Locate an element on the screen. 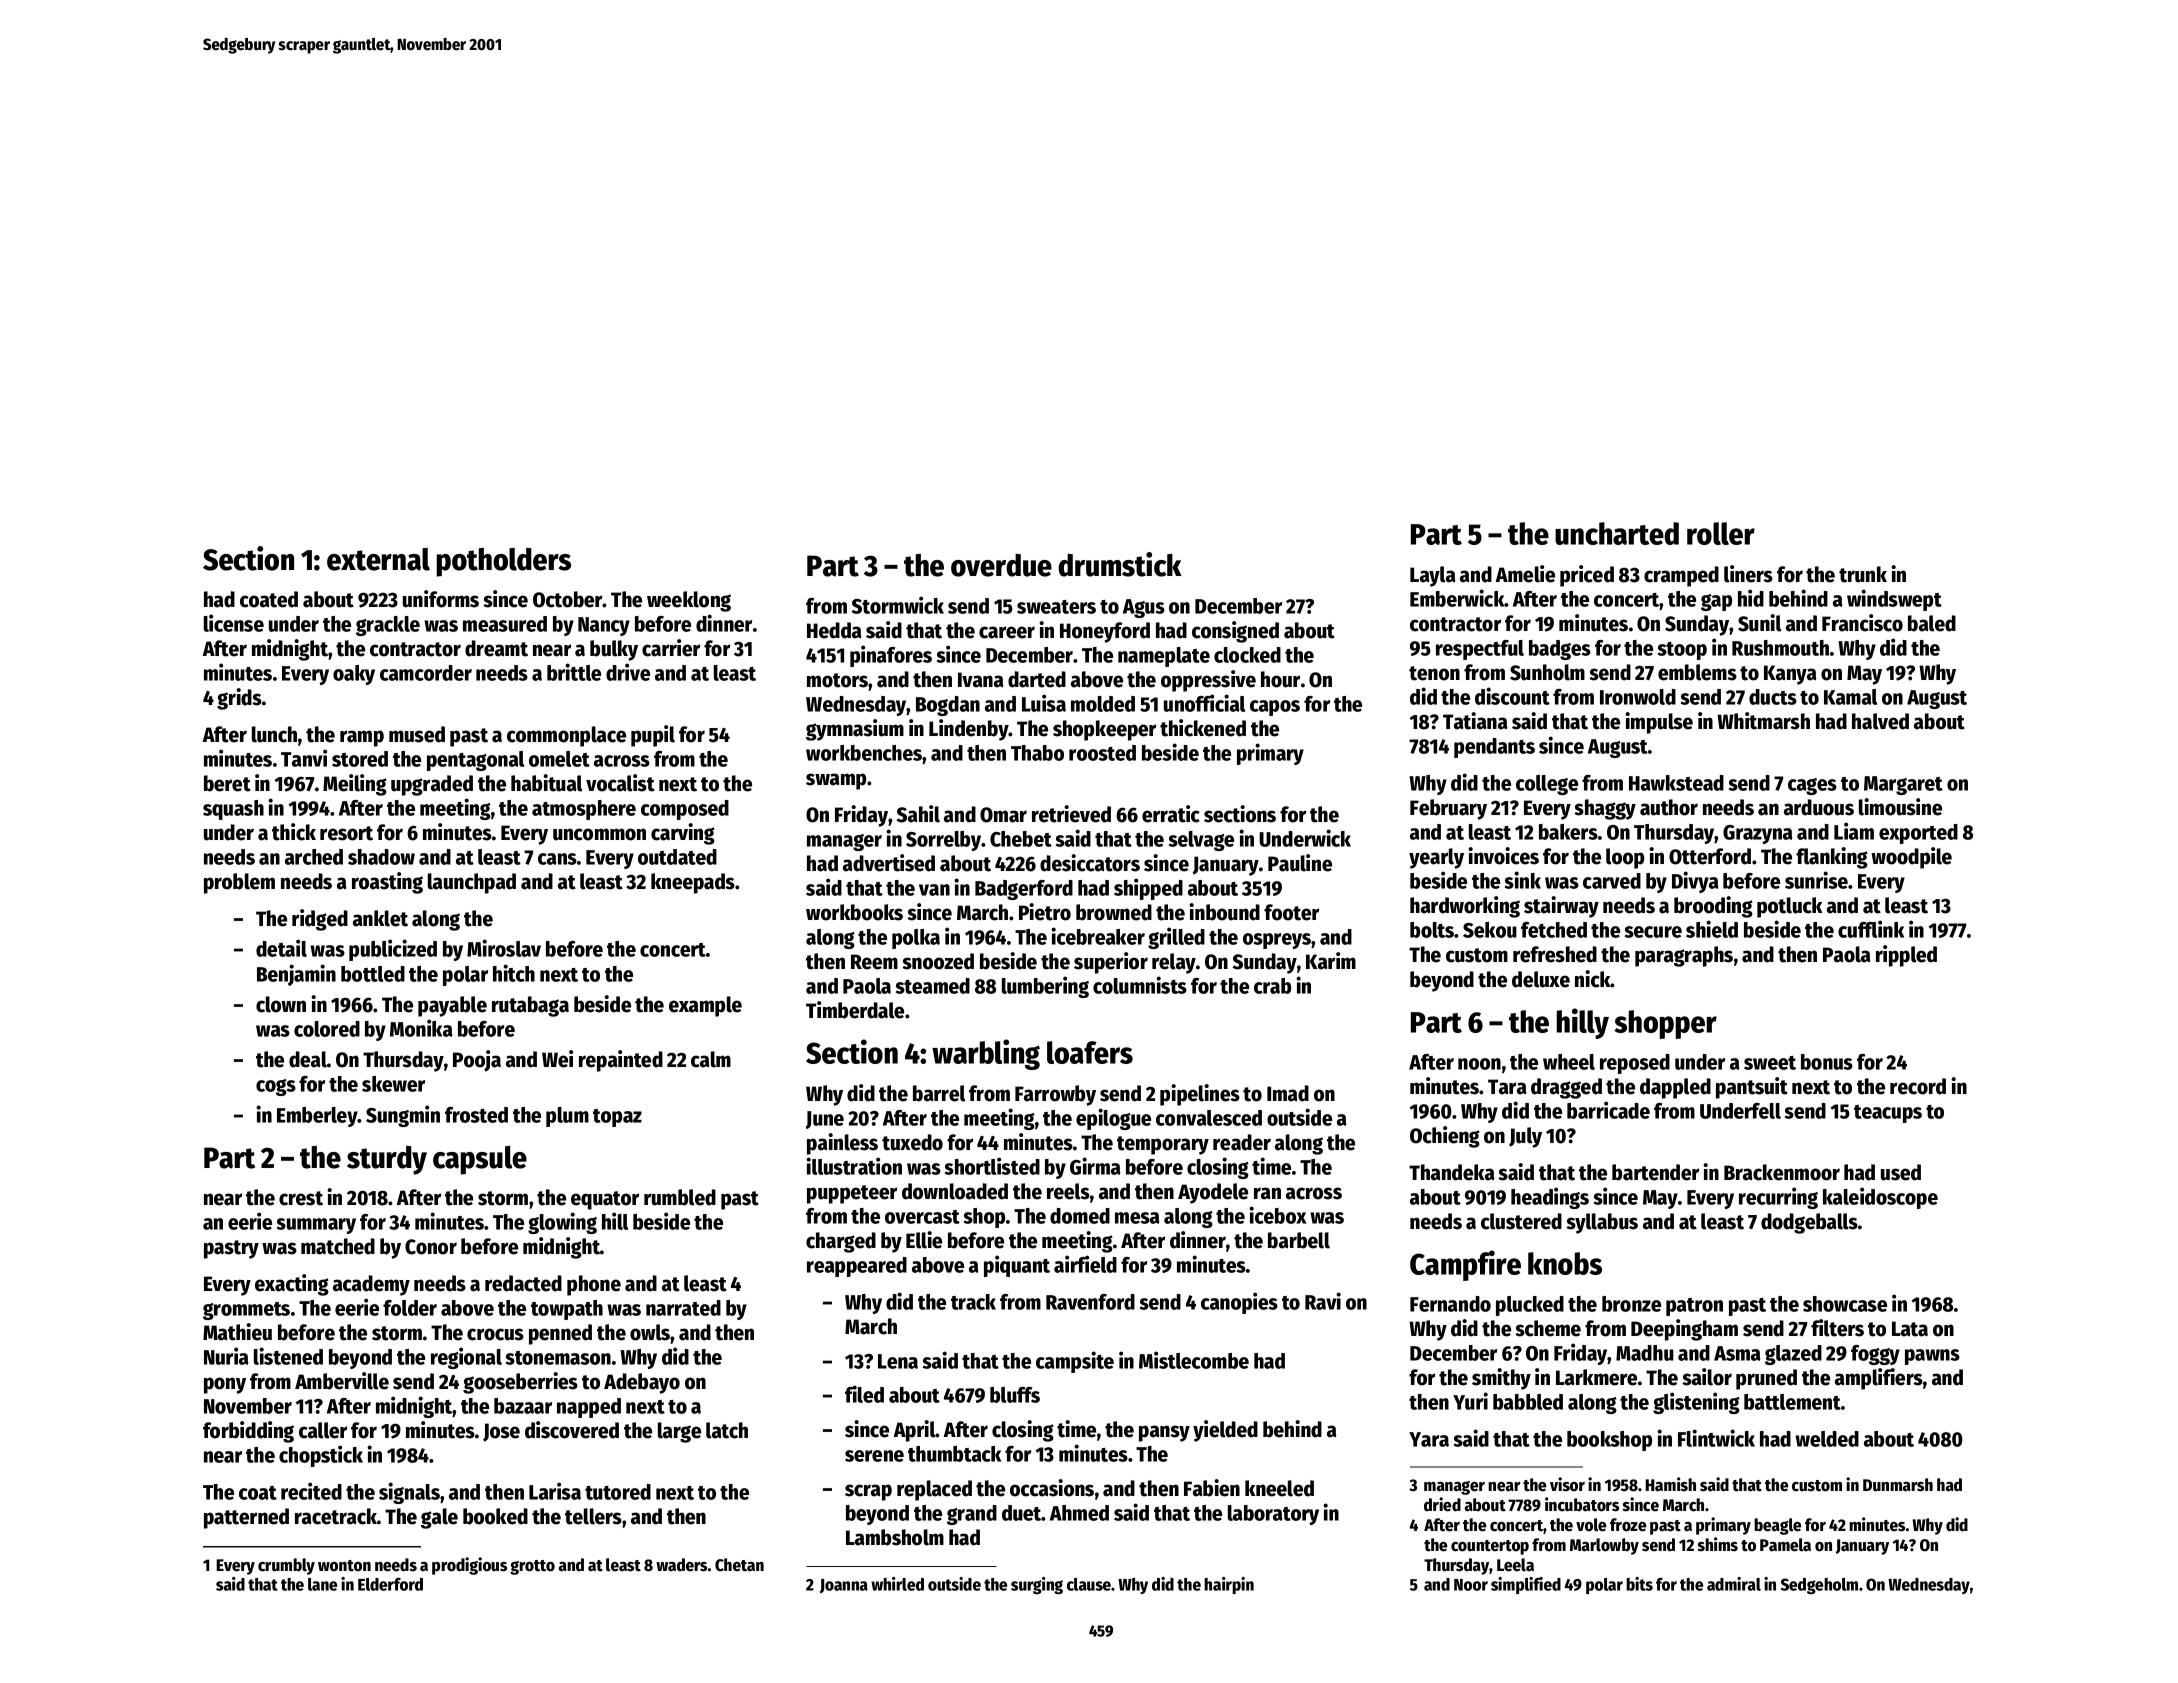  dreamt is located at coordinates (496, 648).
